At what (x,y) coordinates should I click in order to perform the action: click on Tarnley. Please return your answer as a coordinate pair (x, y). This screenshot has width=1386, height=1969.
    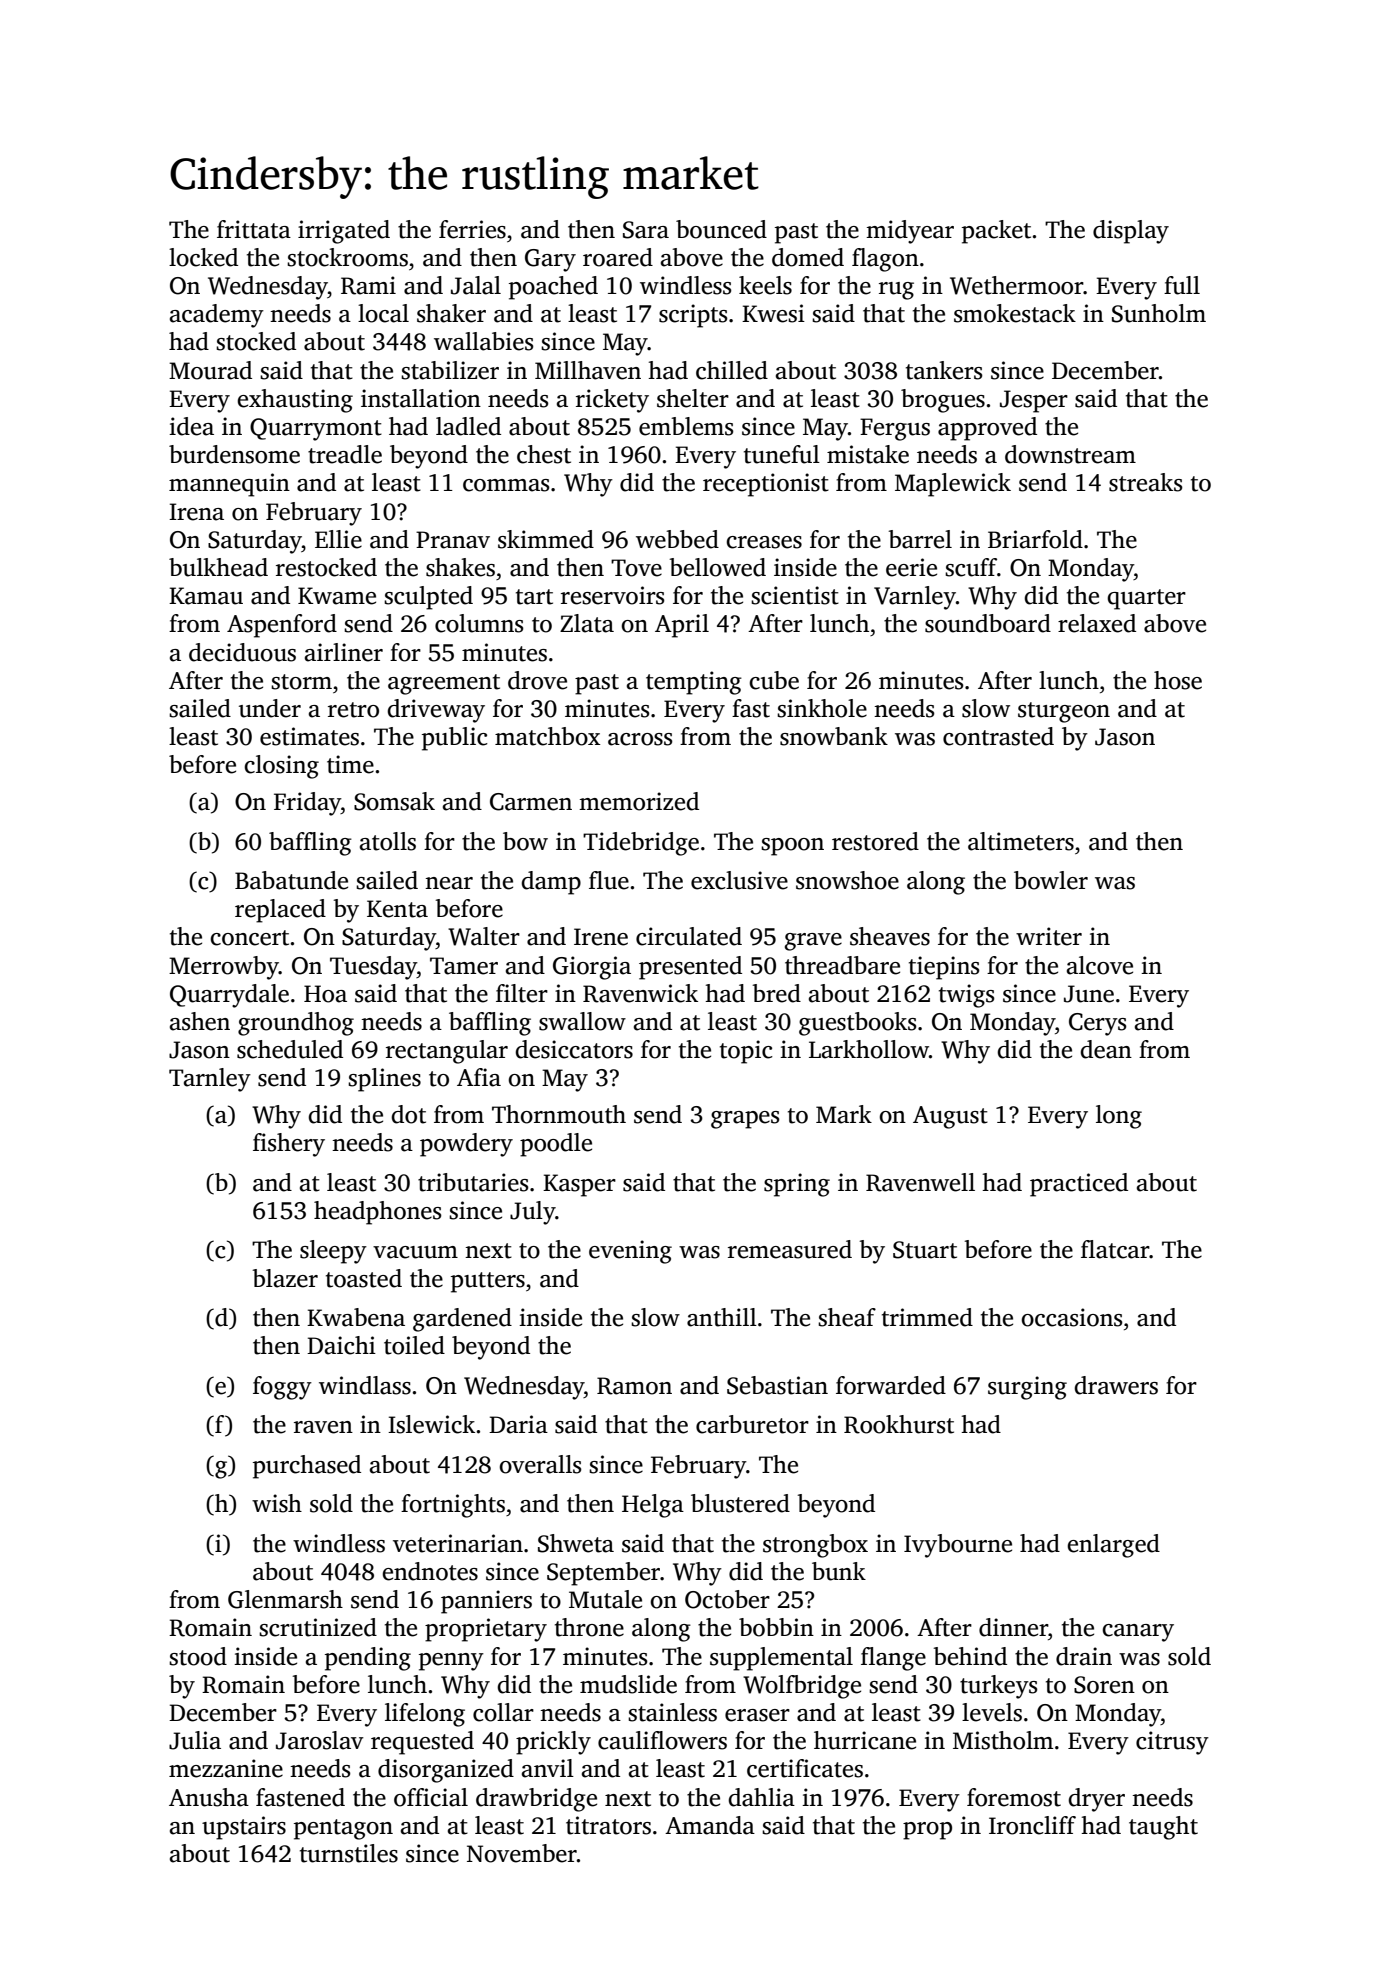
    Looking at the image, I should click on (210, 1080).
